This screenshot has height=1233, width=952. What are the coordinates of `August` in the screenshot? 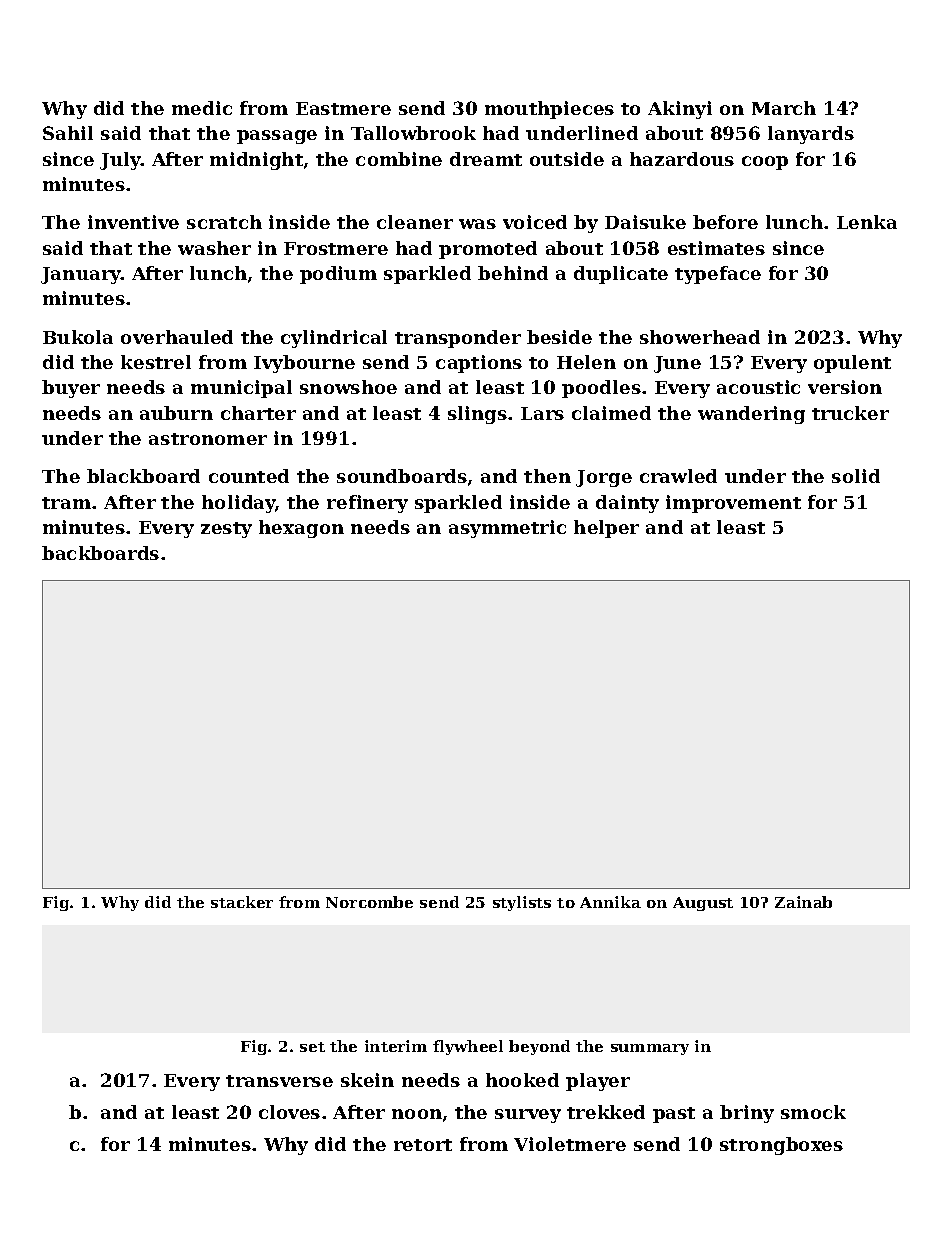 It's located at (703, 904).
